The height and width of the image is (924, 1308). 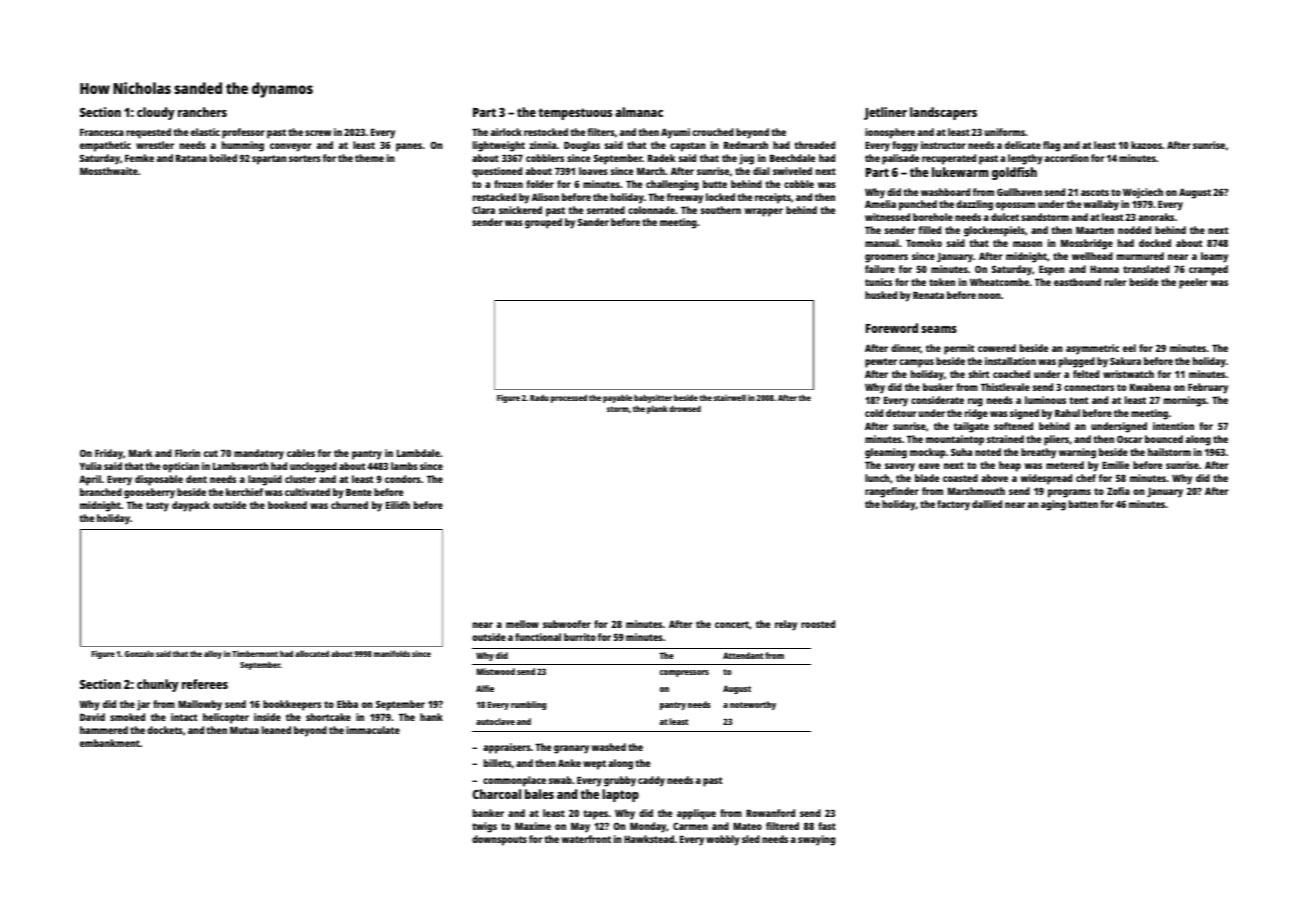 What do you see at coordinates (318, 133) in the image?
I see `screw` at bounding box center [318, 133].
